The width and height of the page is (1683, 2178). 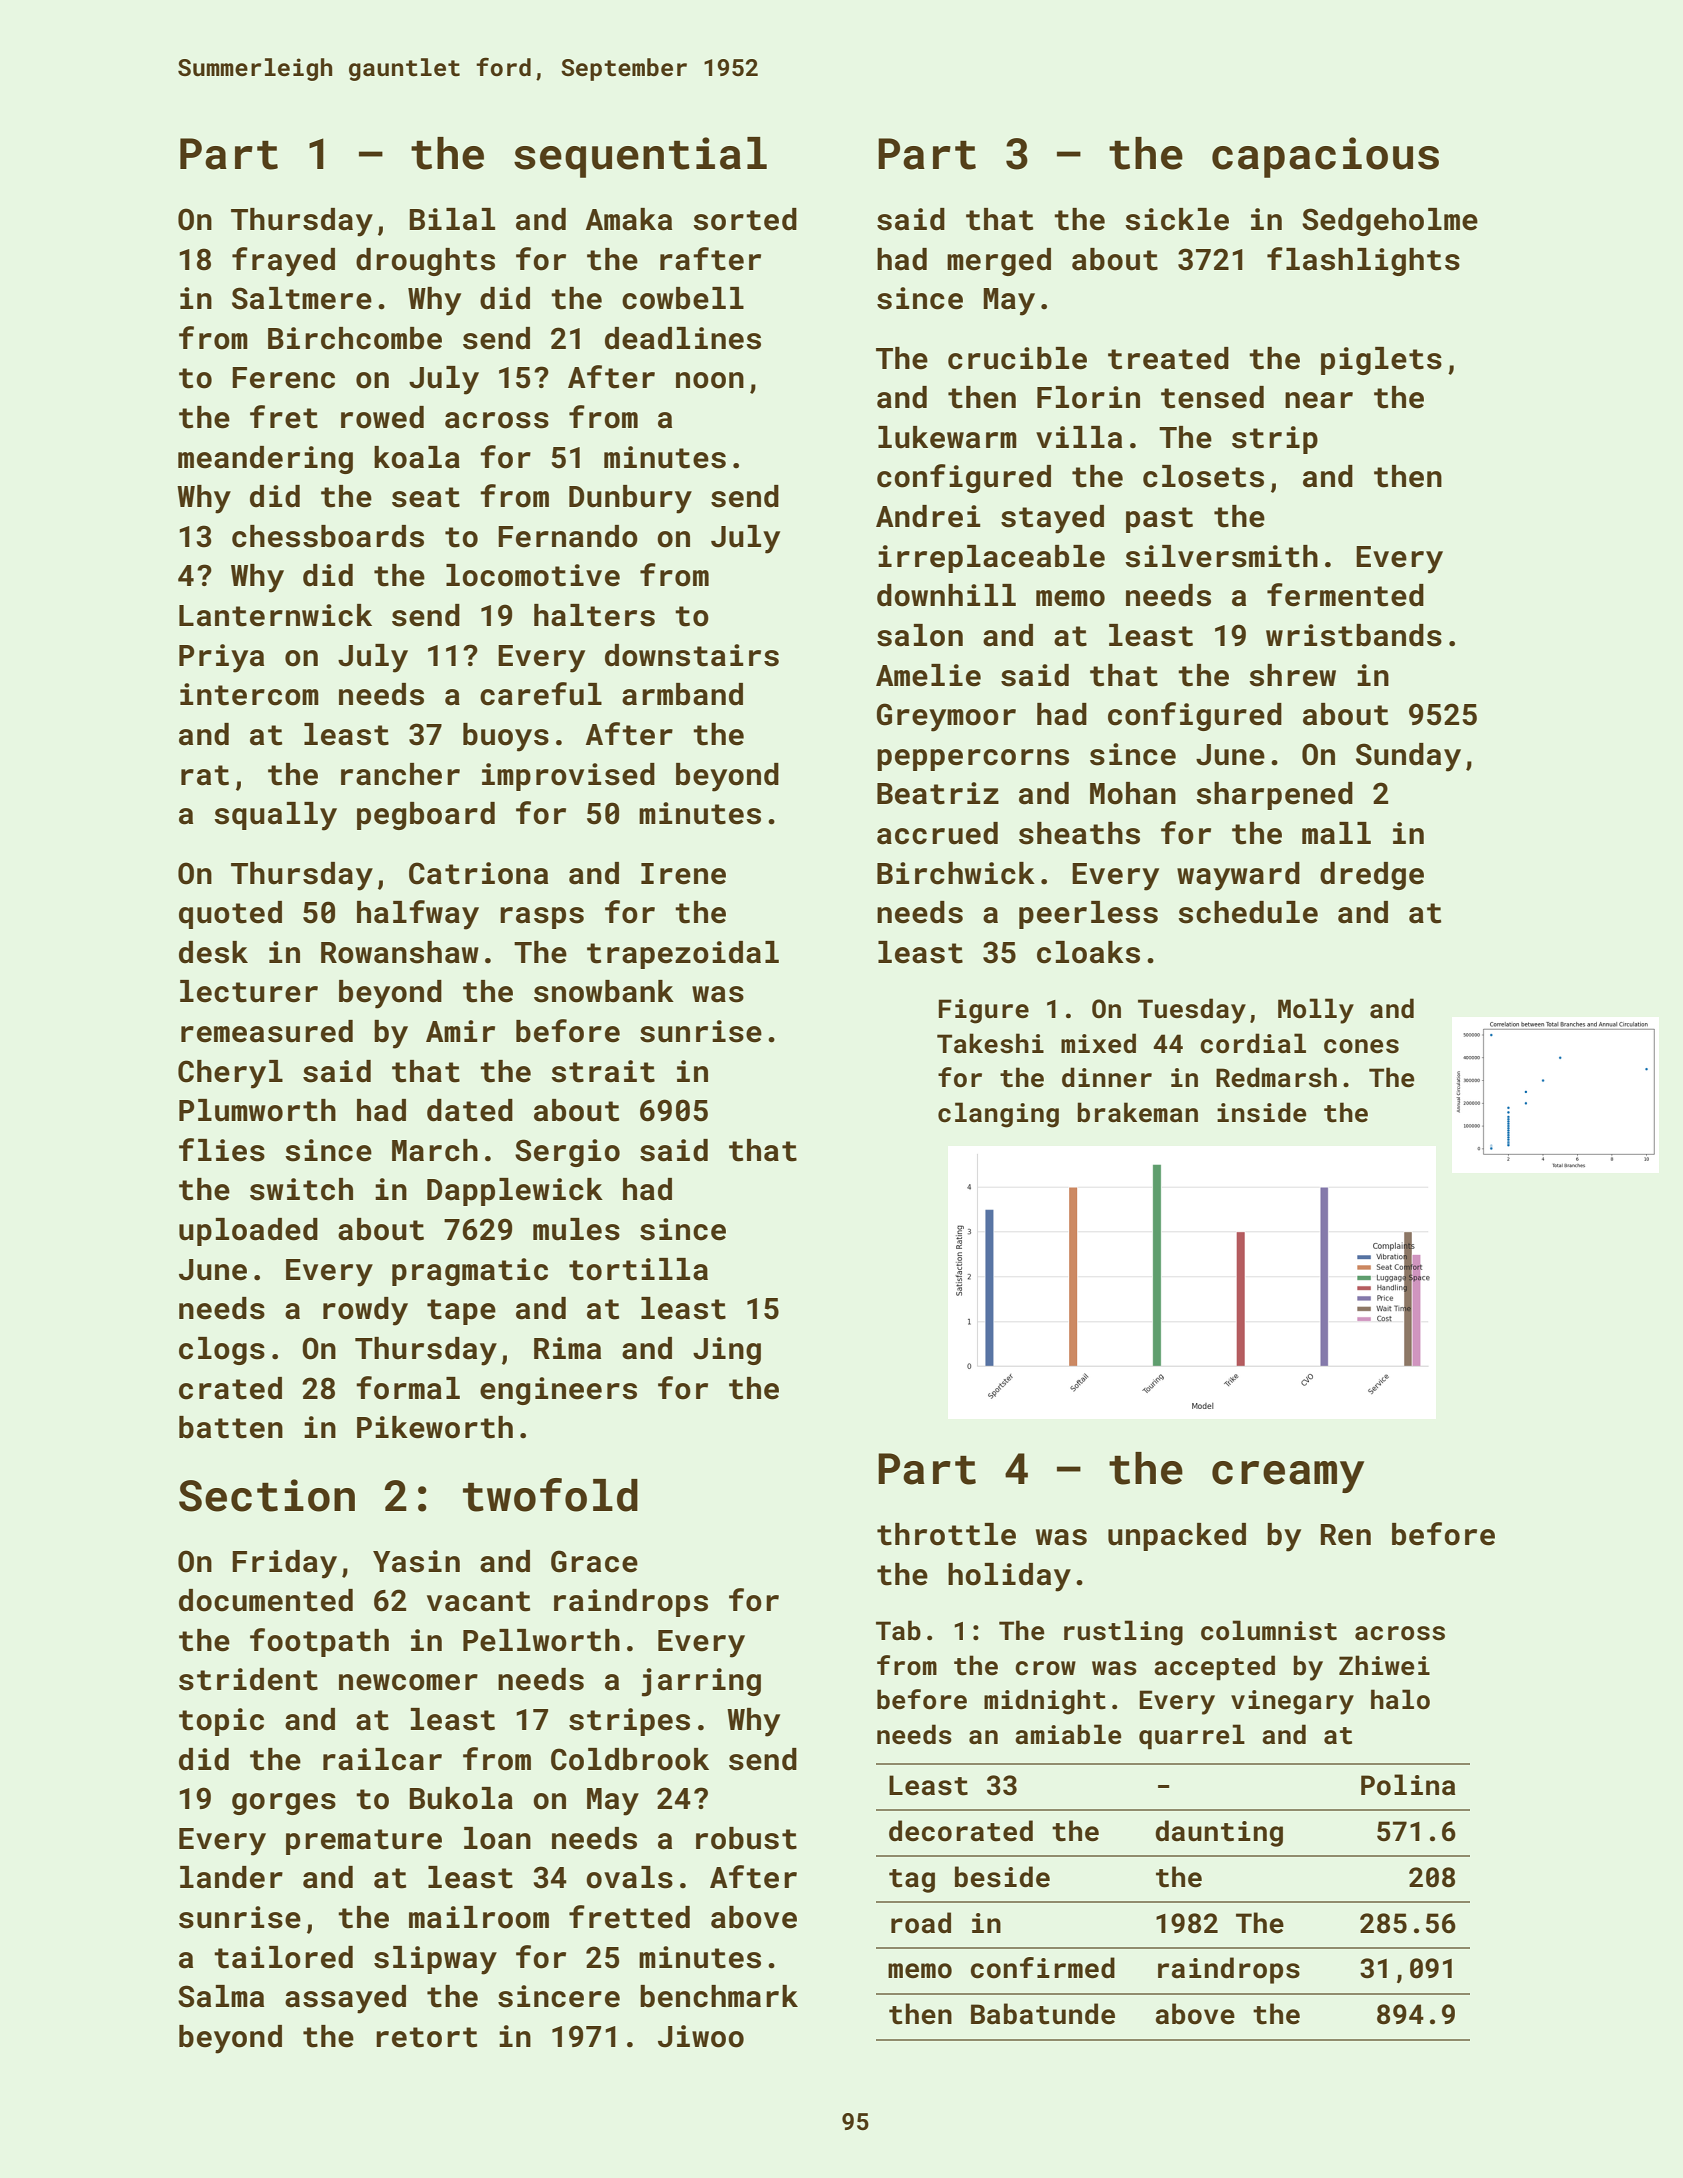 I want to click on near, so click(x=1319, y=400).
